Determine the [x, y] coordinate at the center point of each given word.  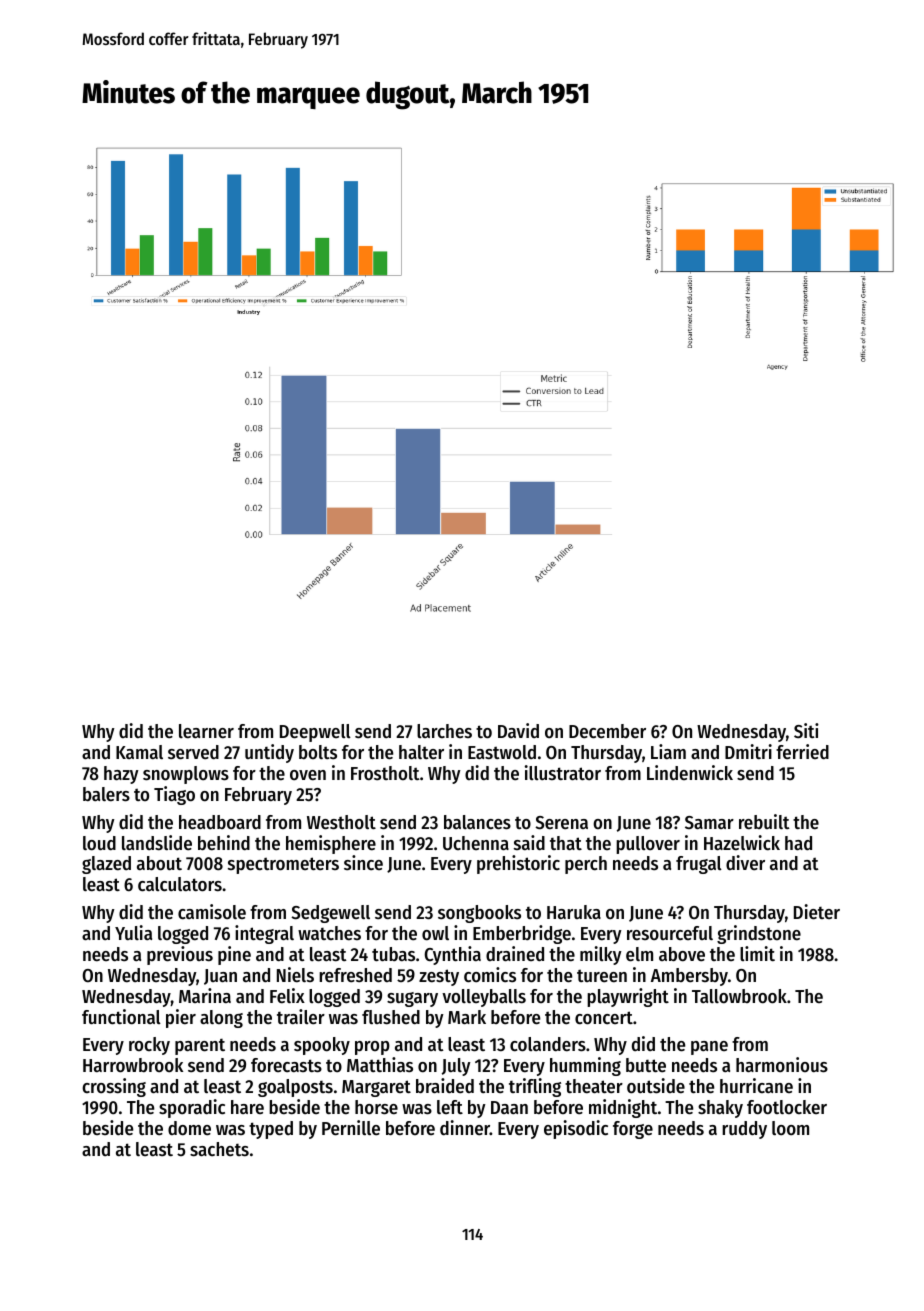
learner [206, 731]
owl [435, 933]
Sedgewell [330, 914]
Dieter [817, 912]
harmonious [782, 1065]
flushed [391, 1017]
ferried [802, 752]
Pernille [351, 1128]
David [518, 730]
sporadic [192, 1108]
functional [121, 1017]
